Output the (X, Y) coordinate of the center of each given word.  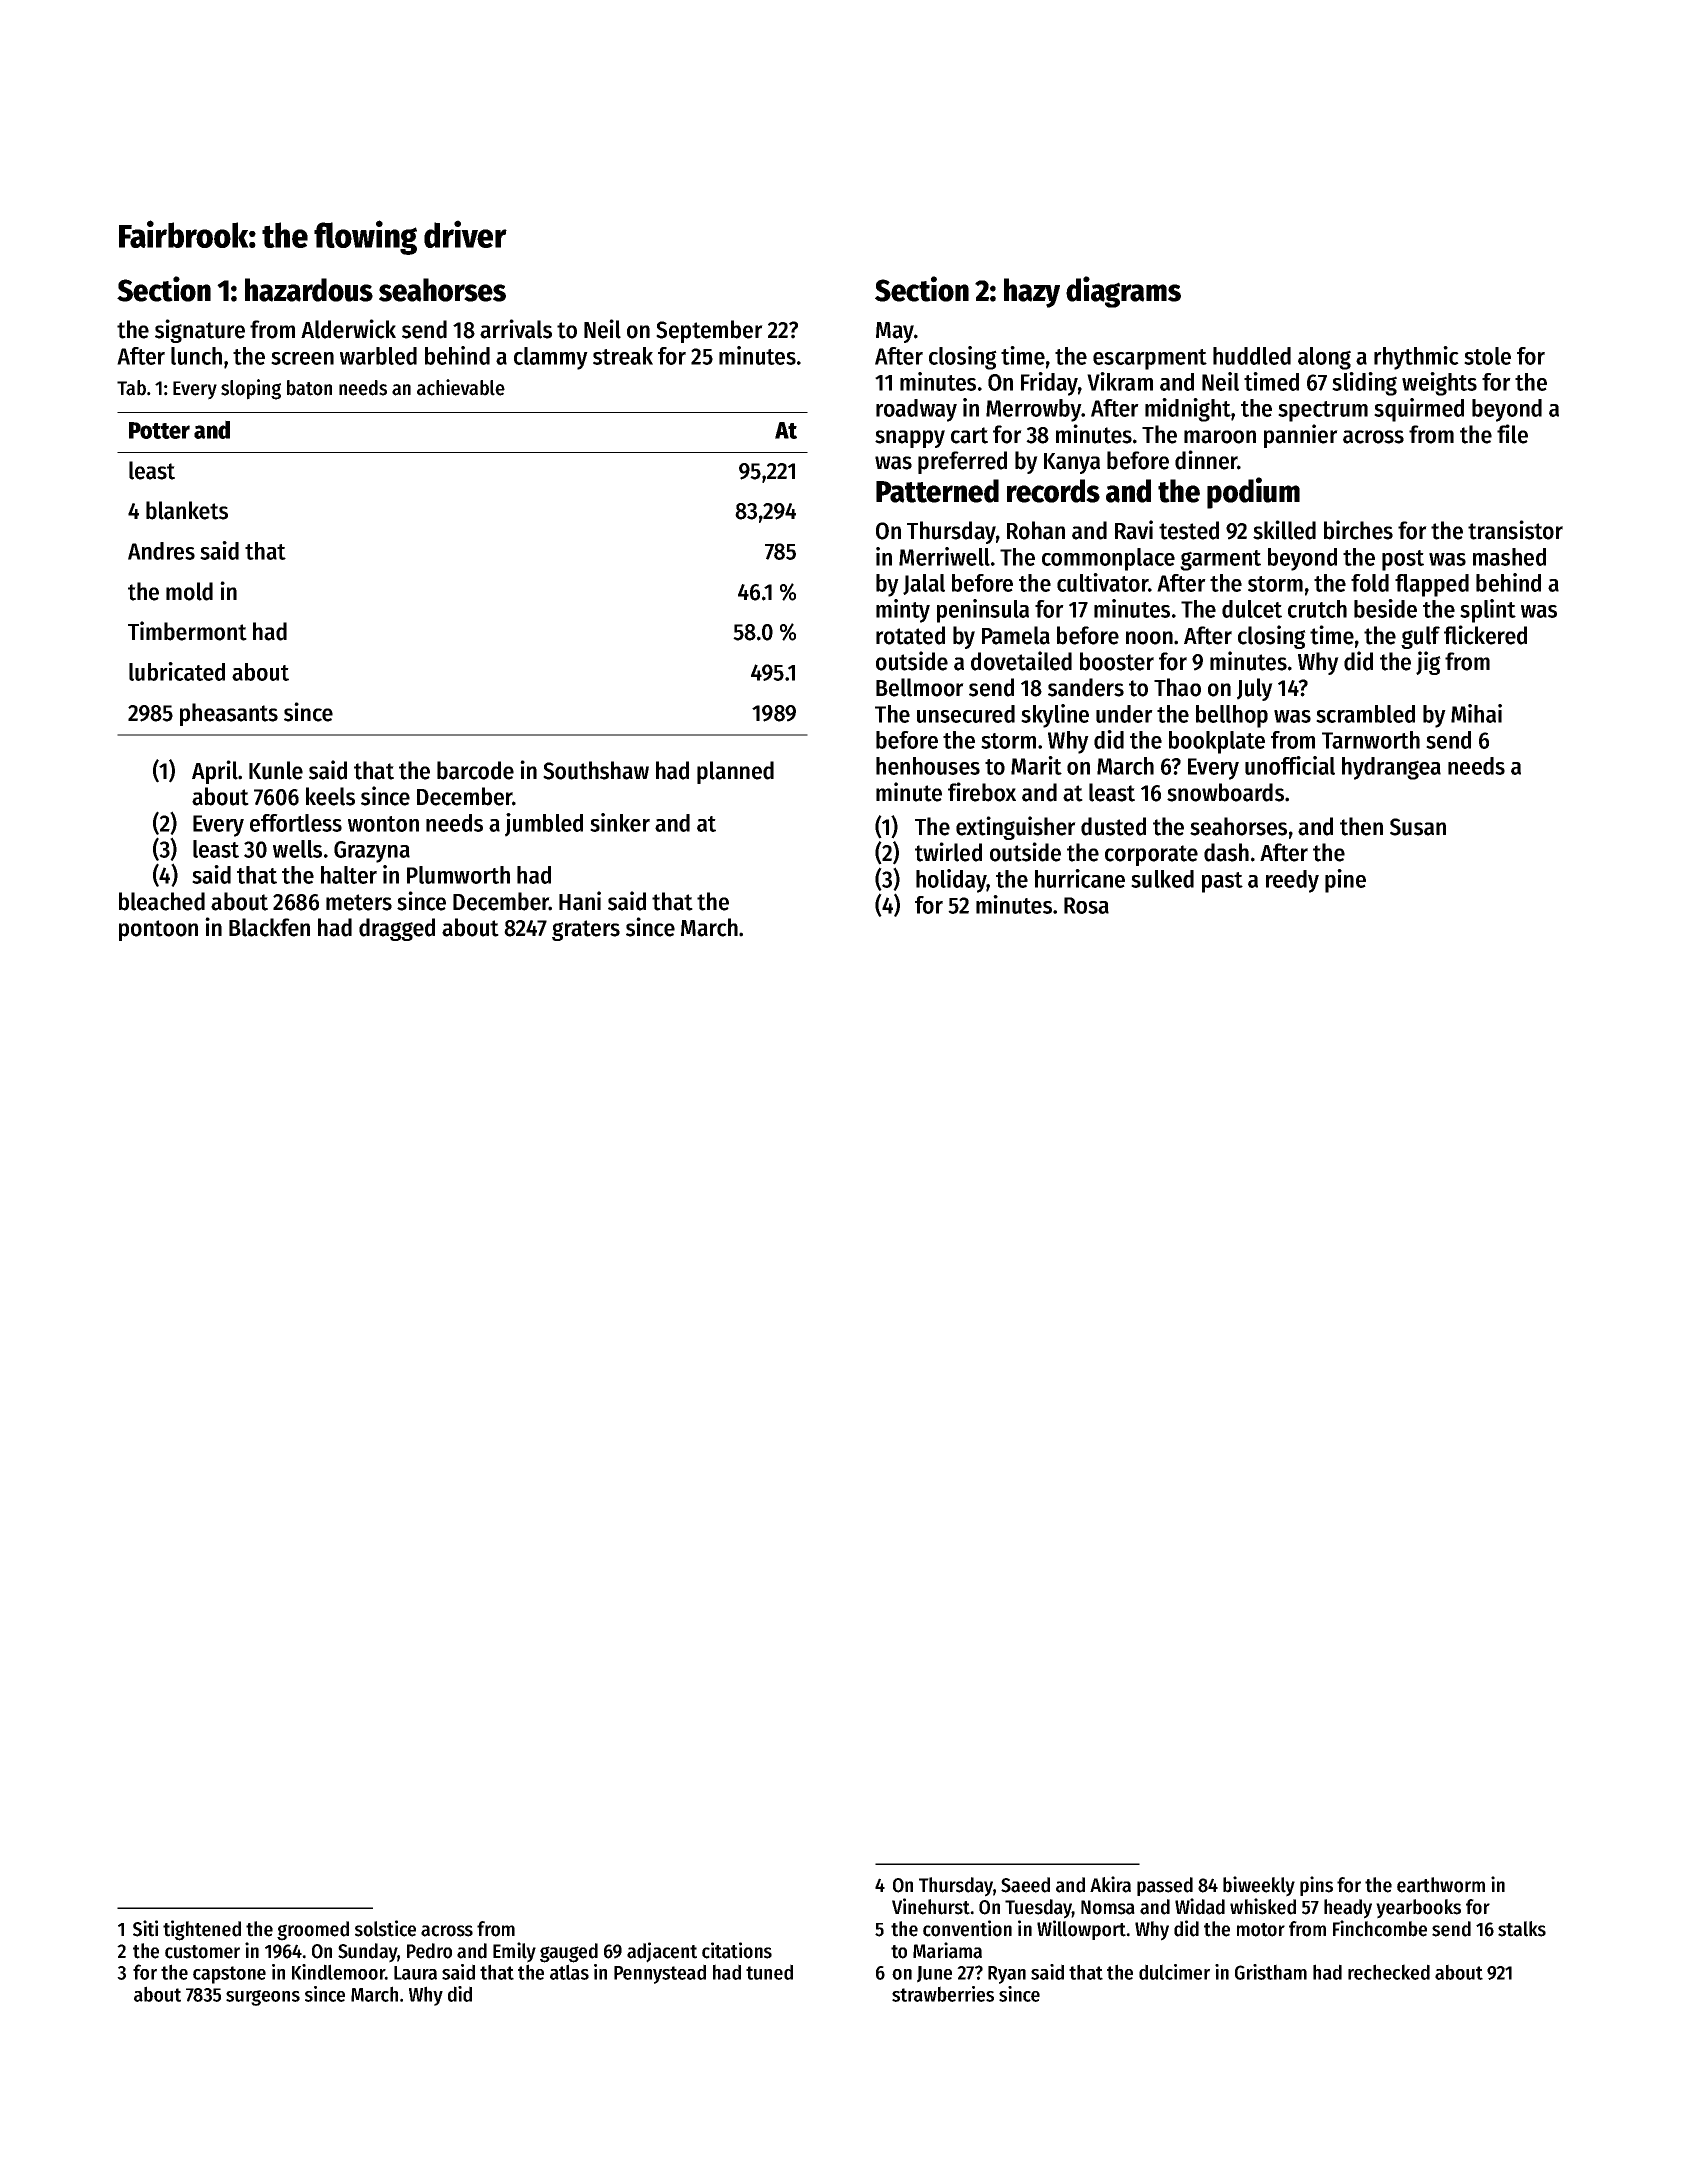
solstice (385, 1928)
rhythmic (1416, 358)
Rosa (1086, 905)
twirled (948, 852)
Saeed (1025, 1885)
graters (586, 930)
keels (330, 796)
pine (1345, 881)
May (895, 332)
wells (297, 849)
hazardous (309, 290)
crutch (1317, 609)
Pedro (429, 1951)
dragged (397, 929)
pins (1316, 1886)
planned (735, 772)
